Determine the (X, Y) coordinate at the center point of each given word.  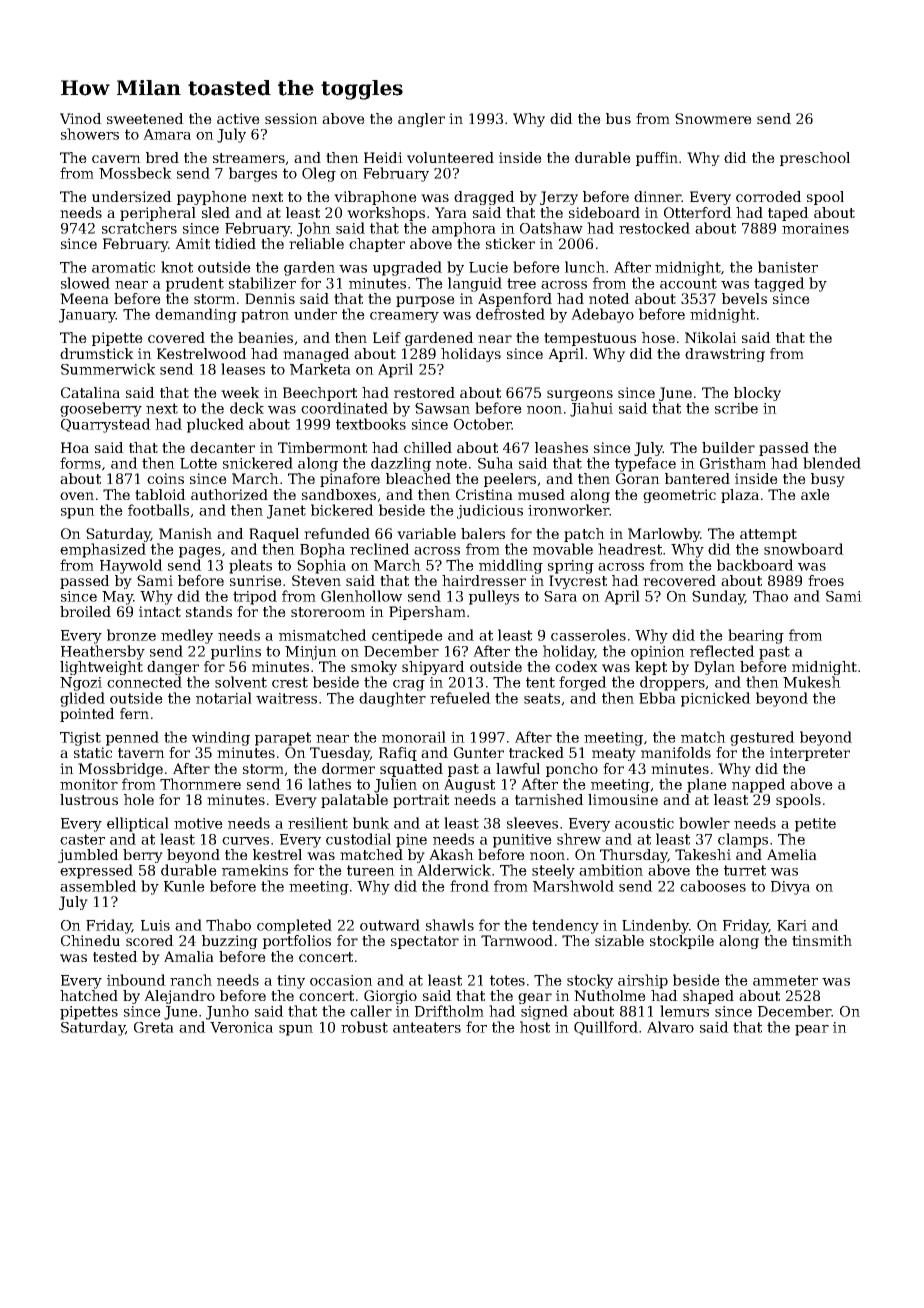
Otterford (698, 212)
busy (828, 480)
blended (832, 463)
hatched (89, 995)
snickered (258, 463)
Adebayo (602, 315)
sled (216, 212)
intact (160, 611)
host (535, 1027)
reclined (380, 549)
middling (511, 566)
